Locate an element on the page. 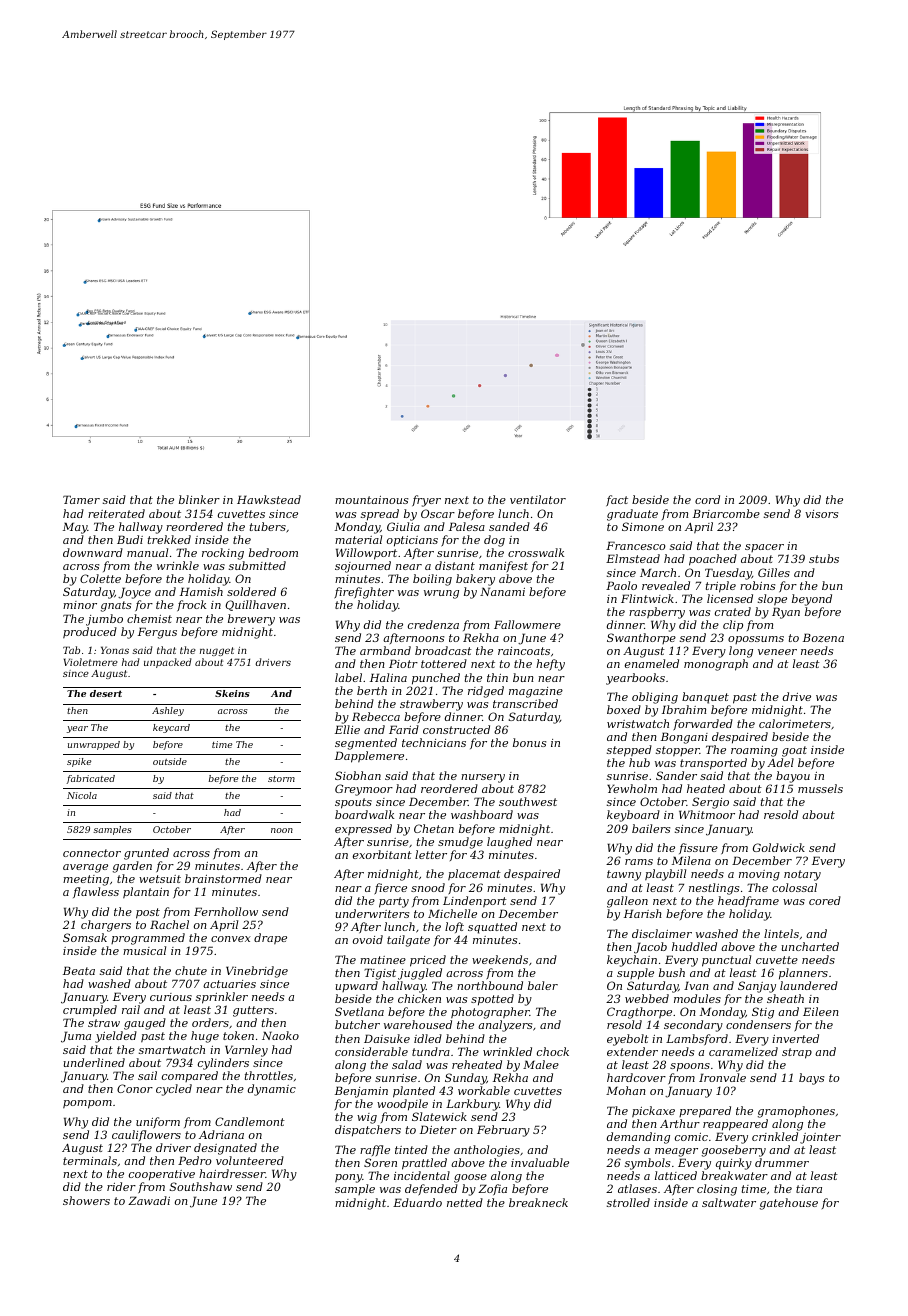 This page has height=1316, width=908. downward is located at coordinates (93, 552).
